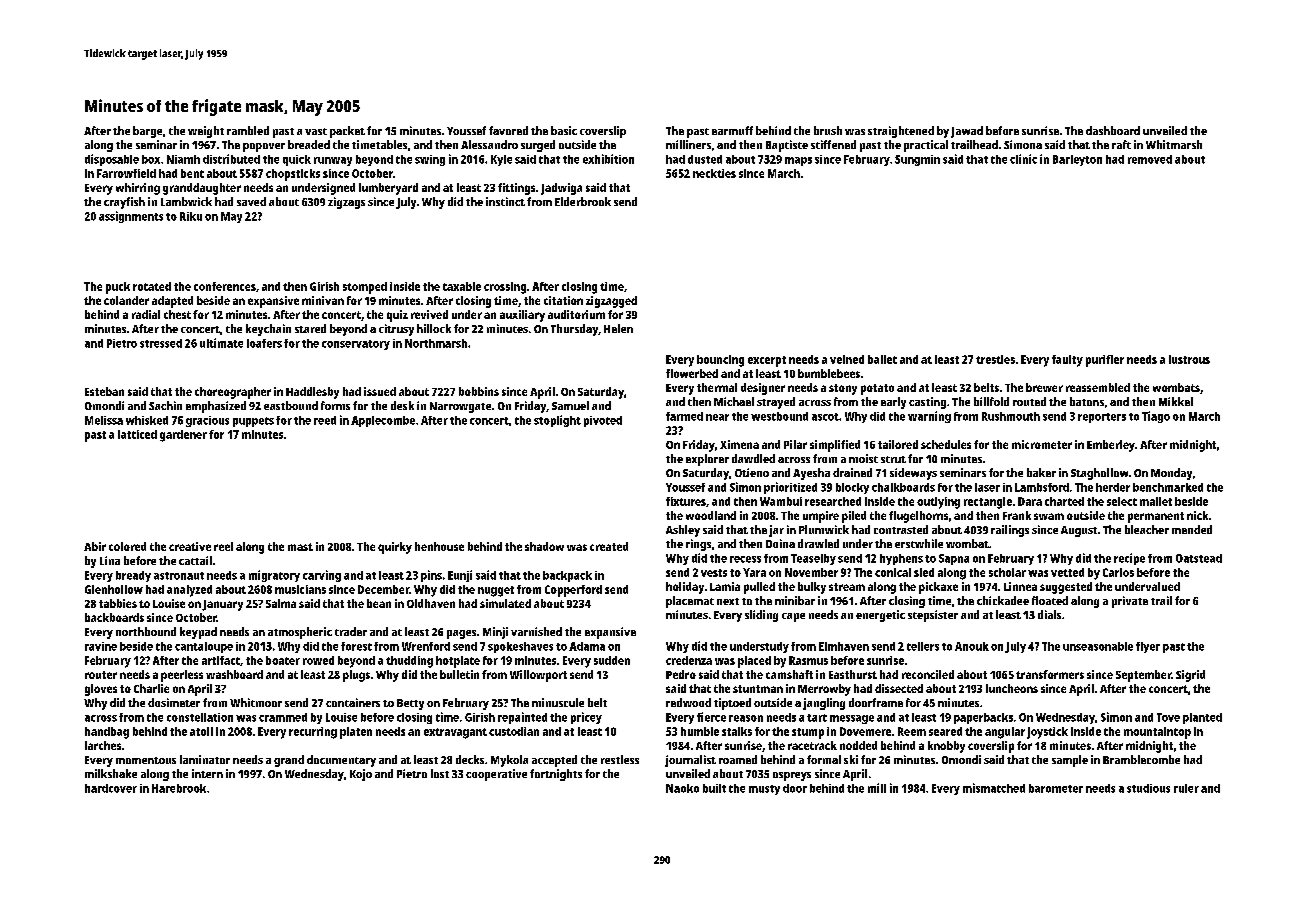 Image resolution: width=1308 pixels, height=924 pixels. What do you see at coordinates (714, 173) in the screenshot?
I see `neckties` at bounding box center [714, 173].
